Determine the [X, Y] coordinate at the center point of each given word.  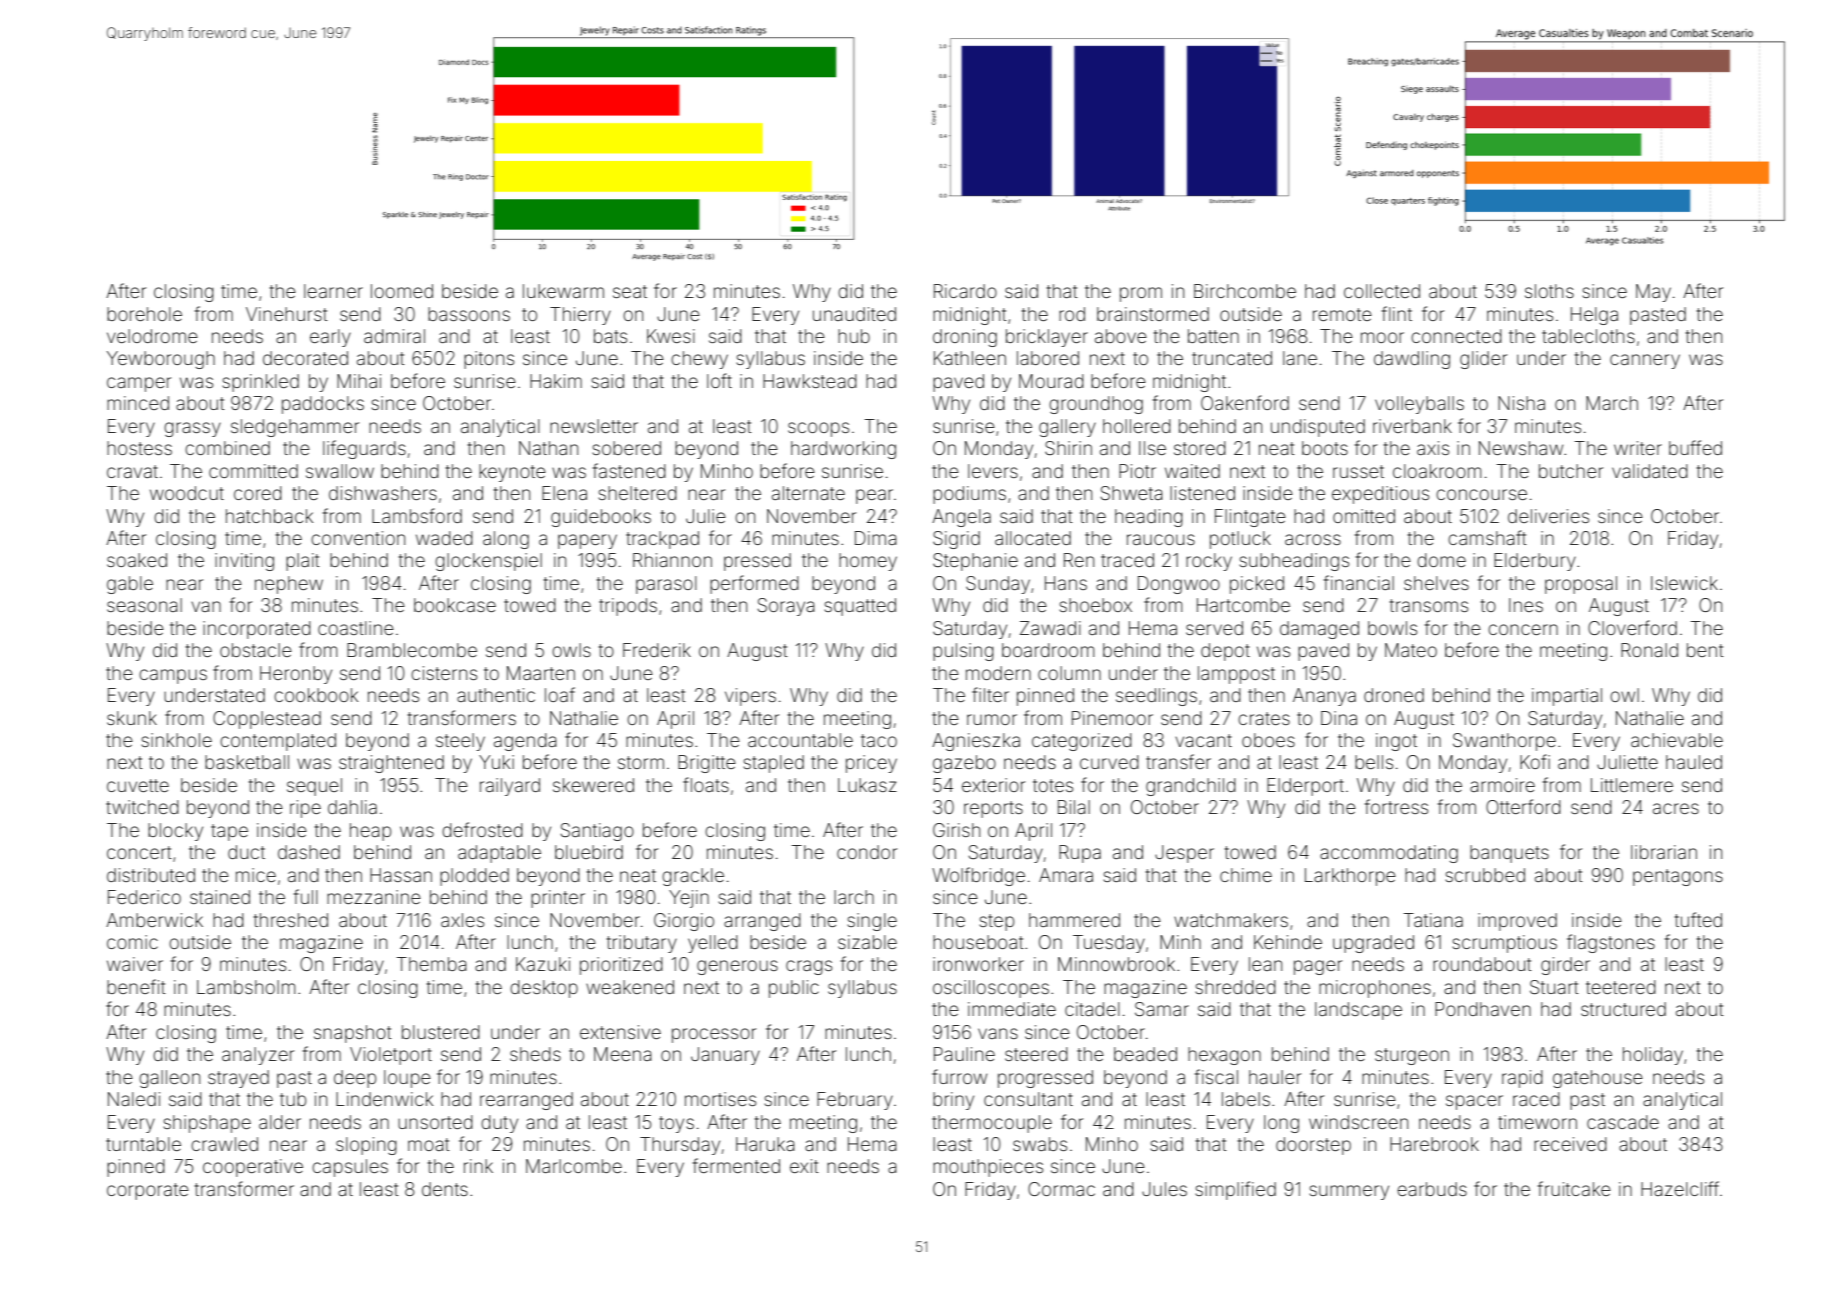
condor [867, 852]
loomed [402, 291]
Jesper [1184, 854]
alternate [808, 493]
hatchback [269, 516]
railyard [510, 787]
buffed [1695, 447]
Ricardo [965, 291]
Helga [1594, 316]
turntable [143, 1144]
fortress [1396, 806]
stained [220, 897]
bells [1374, 762]
